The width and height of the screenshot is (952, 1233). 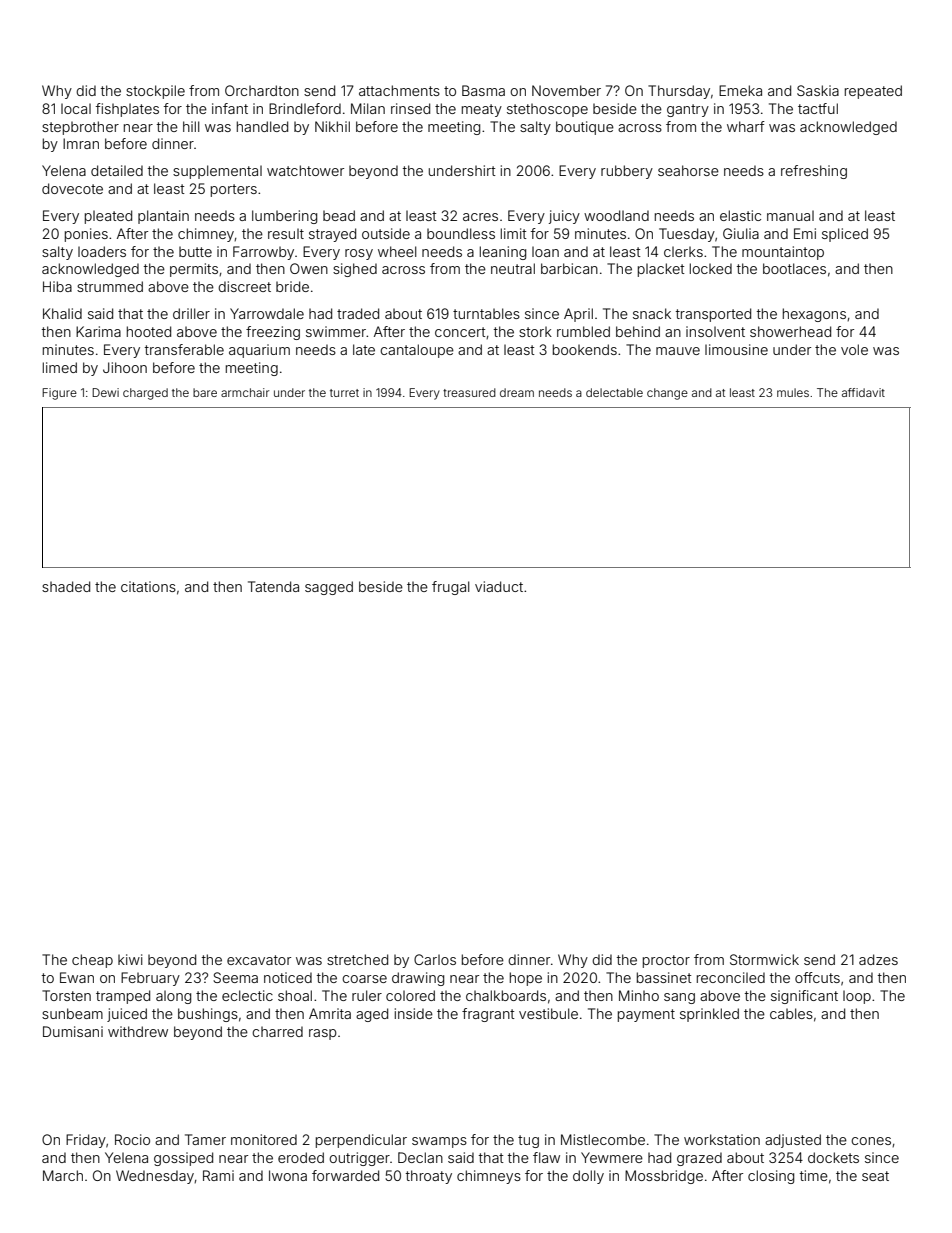 I want to click on forwarded, so click(x=345, y=1175).
